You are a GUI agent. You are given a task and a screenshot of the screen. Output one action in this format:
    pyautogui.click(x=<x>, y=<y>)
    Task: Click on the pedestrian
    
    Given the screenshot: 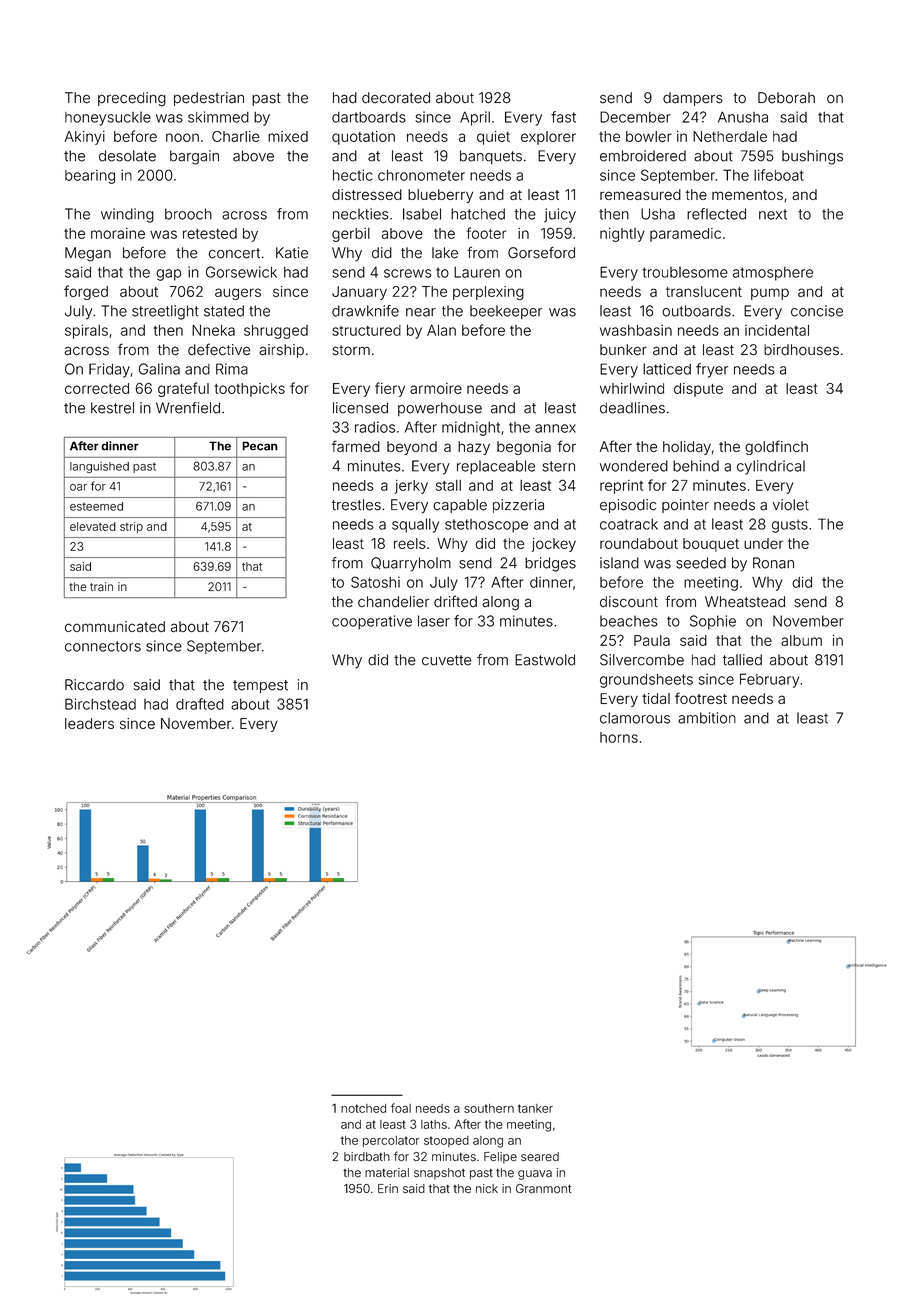 What is the action you would take?
    pyautogui.click(x=209, y=99)
